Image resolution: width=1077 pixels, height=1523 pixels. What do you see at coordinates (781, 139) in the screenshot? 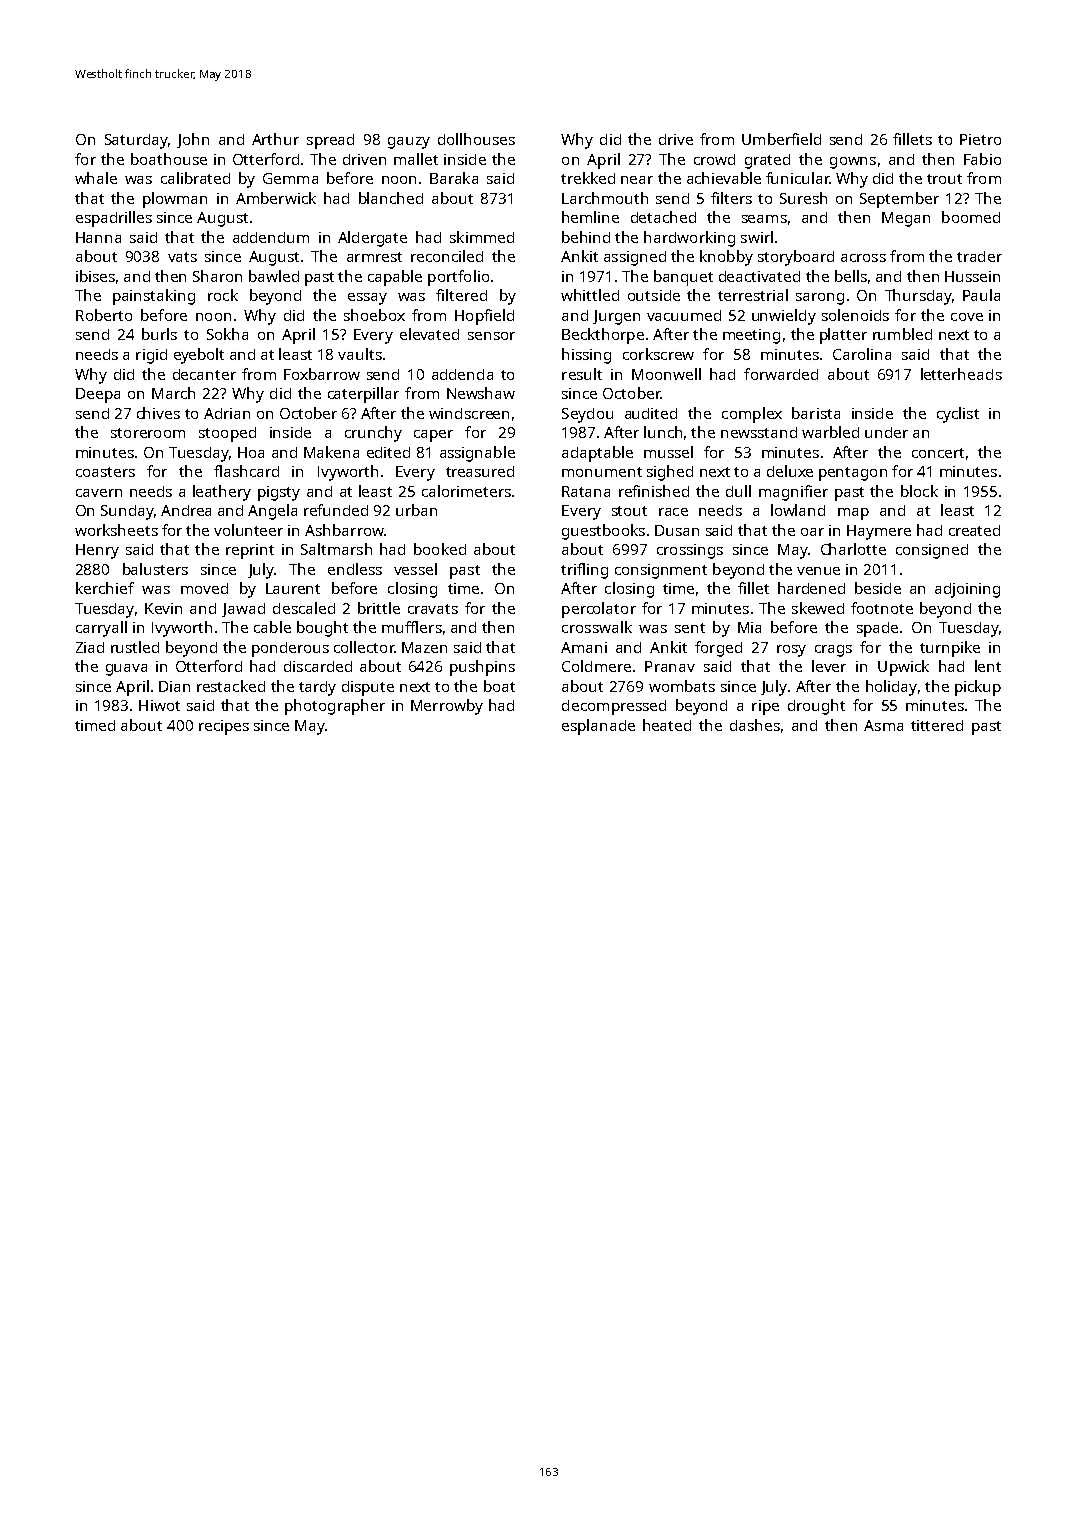
I see `Umberfield` at bounding box center [781, 139].
